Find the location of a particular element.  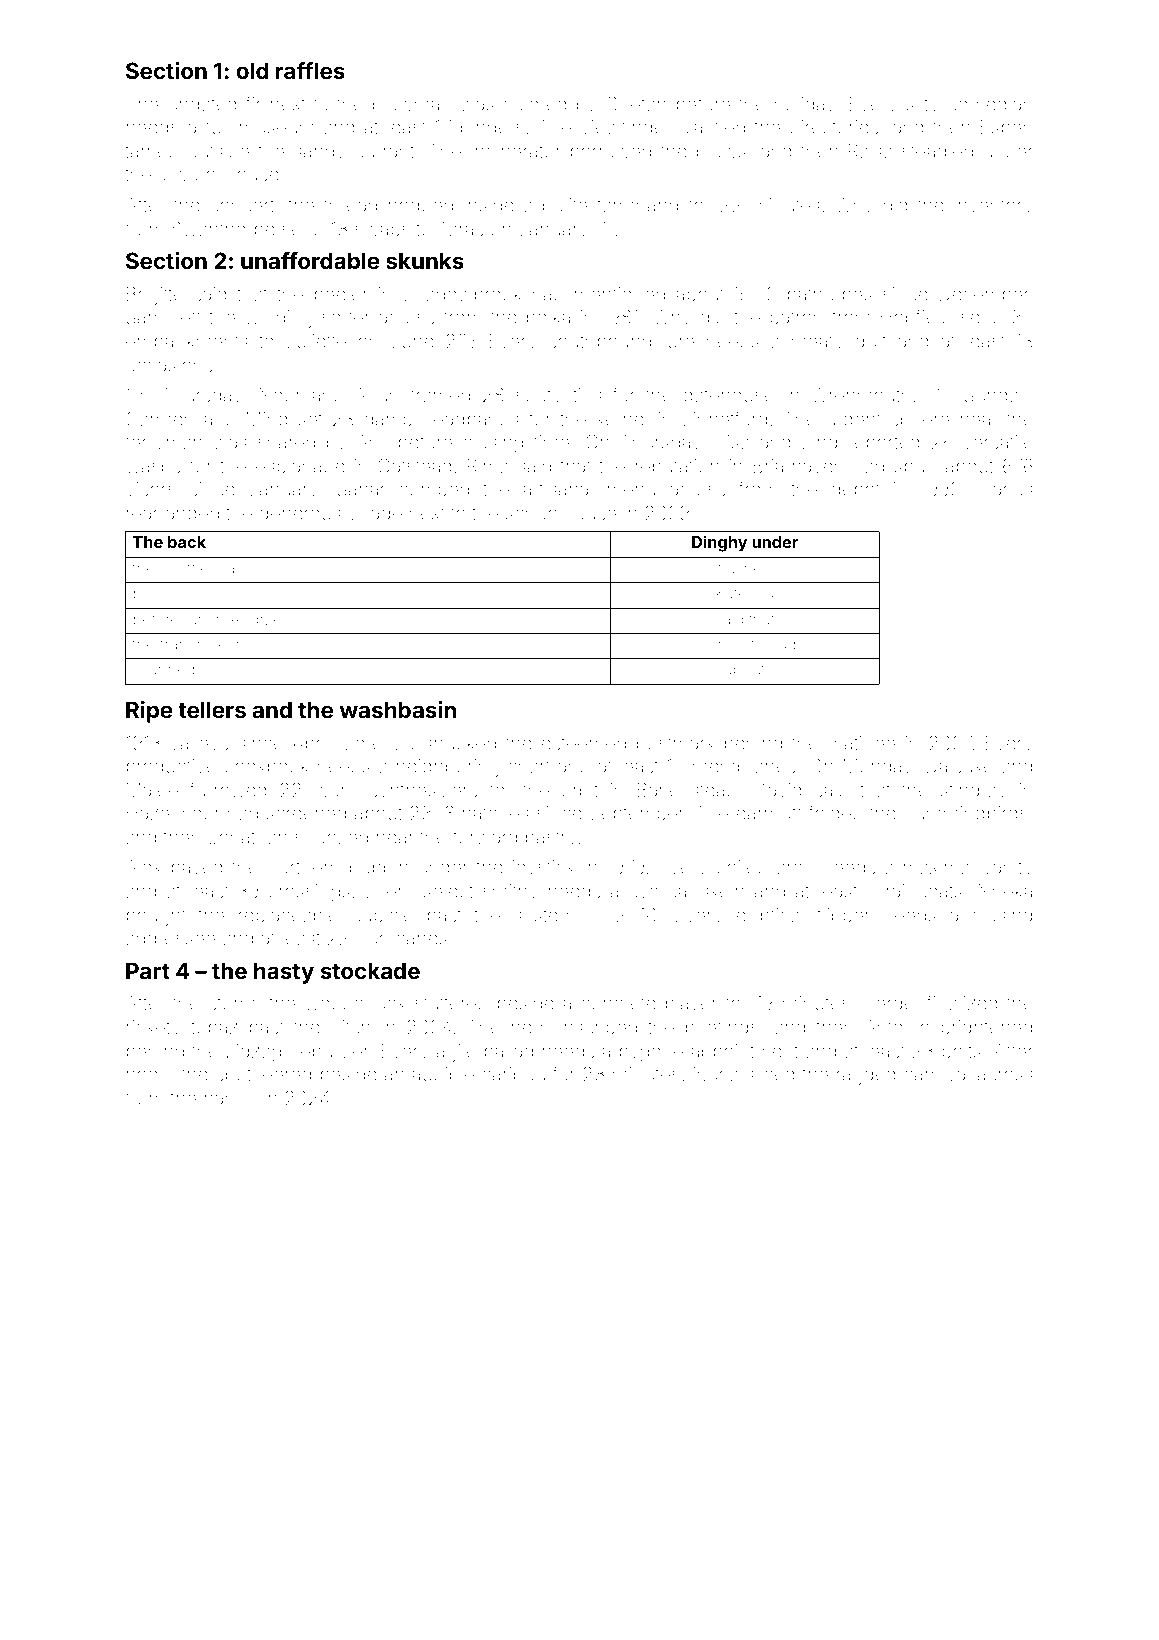

fir is located at coordinates (253, 103).
